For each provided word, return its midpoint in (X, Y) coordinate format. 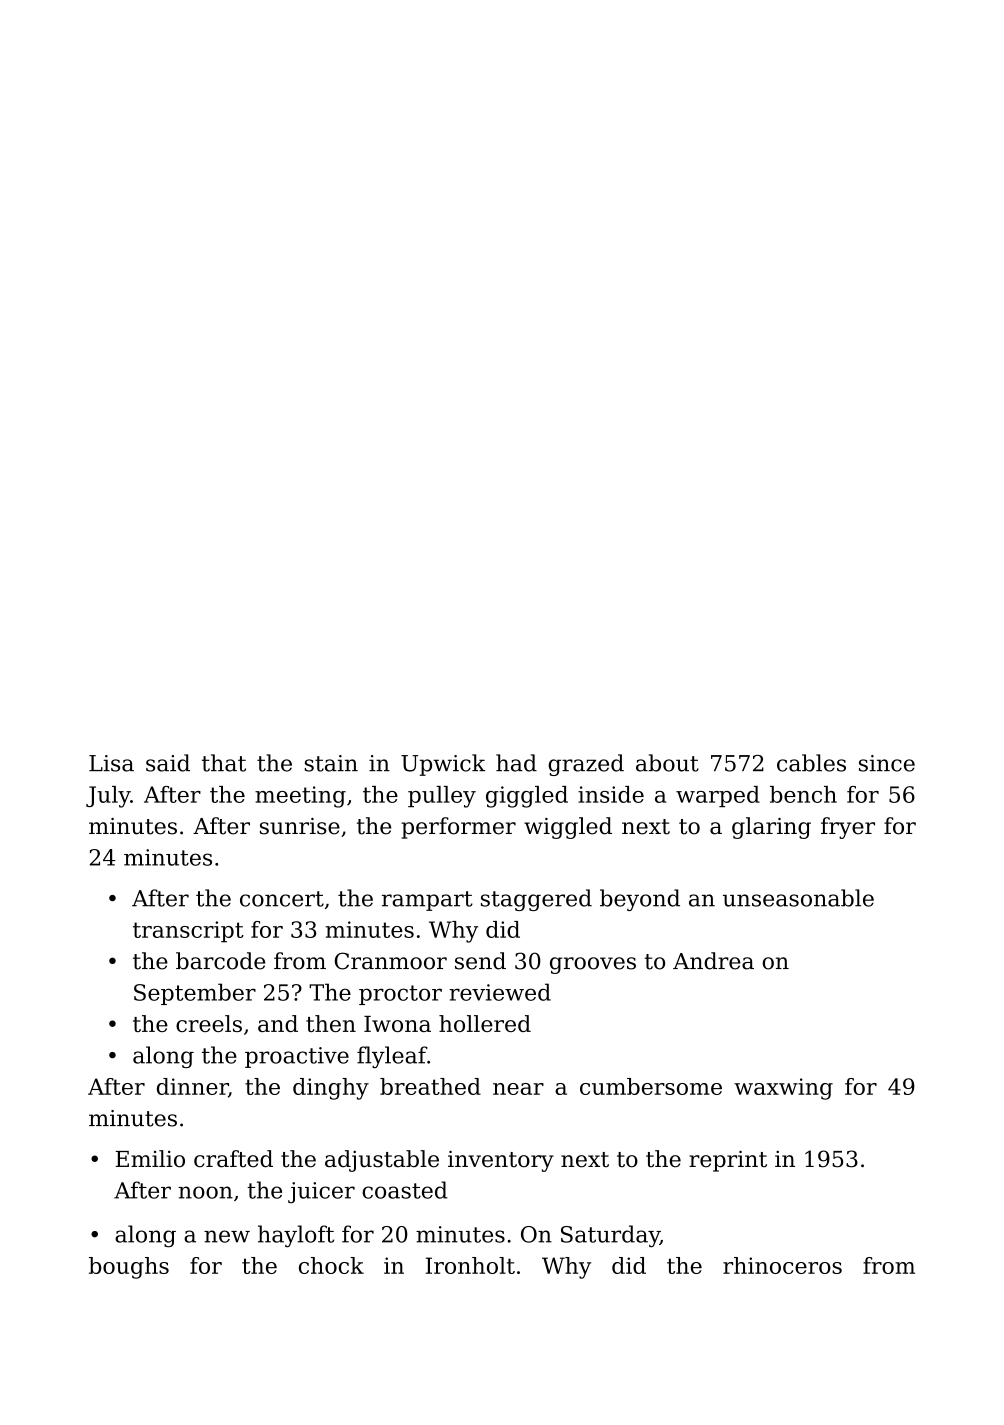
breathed (430, 1086)
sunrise (300, 826)
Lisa (111, 763)
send (480, 961)
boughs (129, 1268)
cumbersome (651, 1086)
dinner (192, 1086)
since (887, 763)
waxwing (783, 1089)
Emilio (150, 1159)
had (516, 763)
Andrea (713, 961)
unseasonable (798, 898)
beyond (640, 900)
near (518, 1089)
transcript (188, 932)
